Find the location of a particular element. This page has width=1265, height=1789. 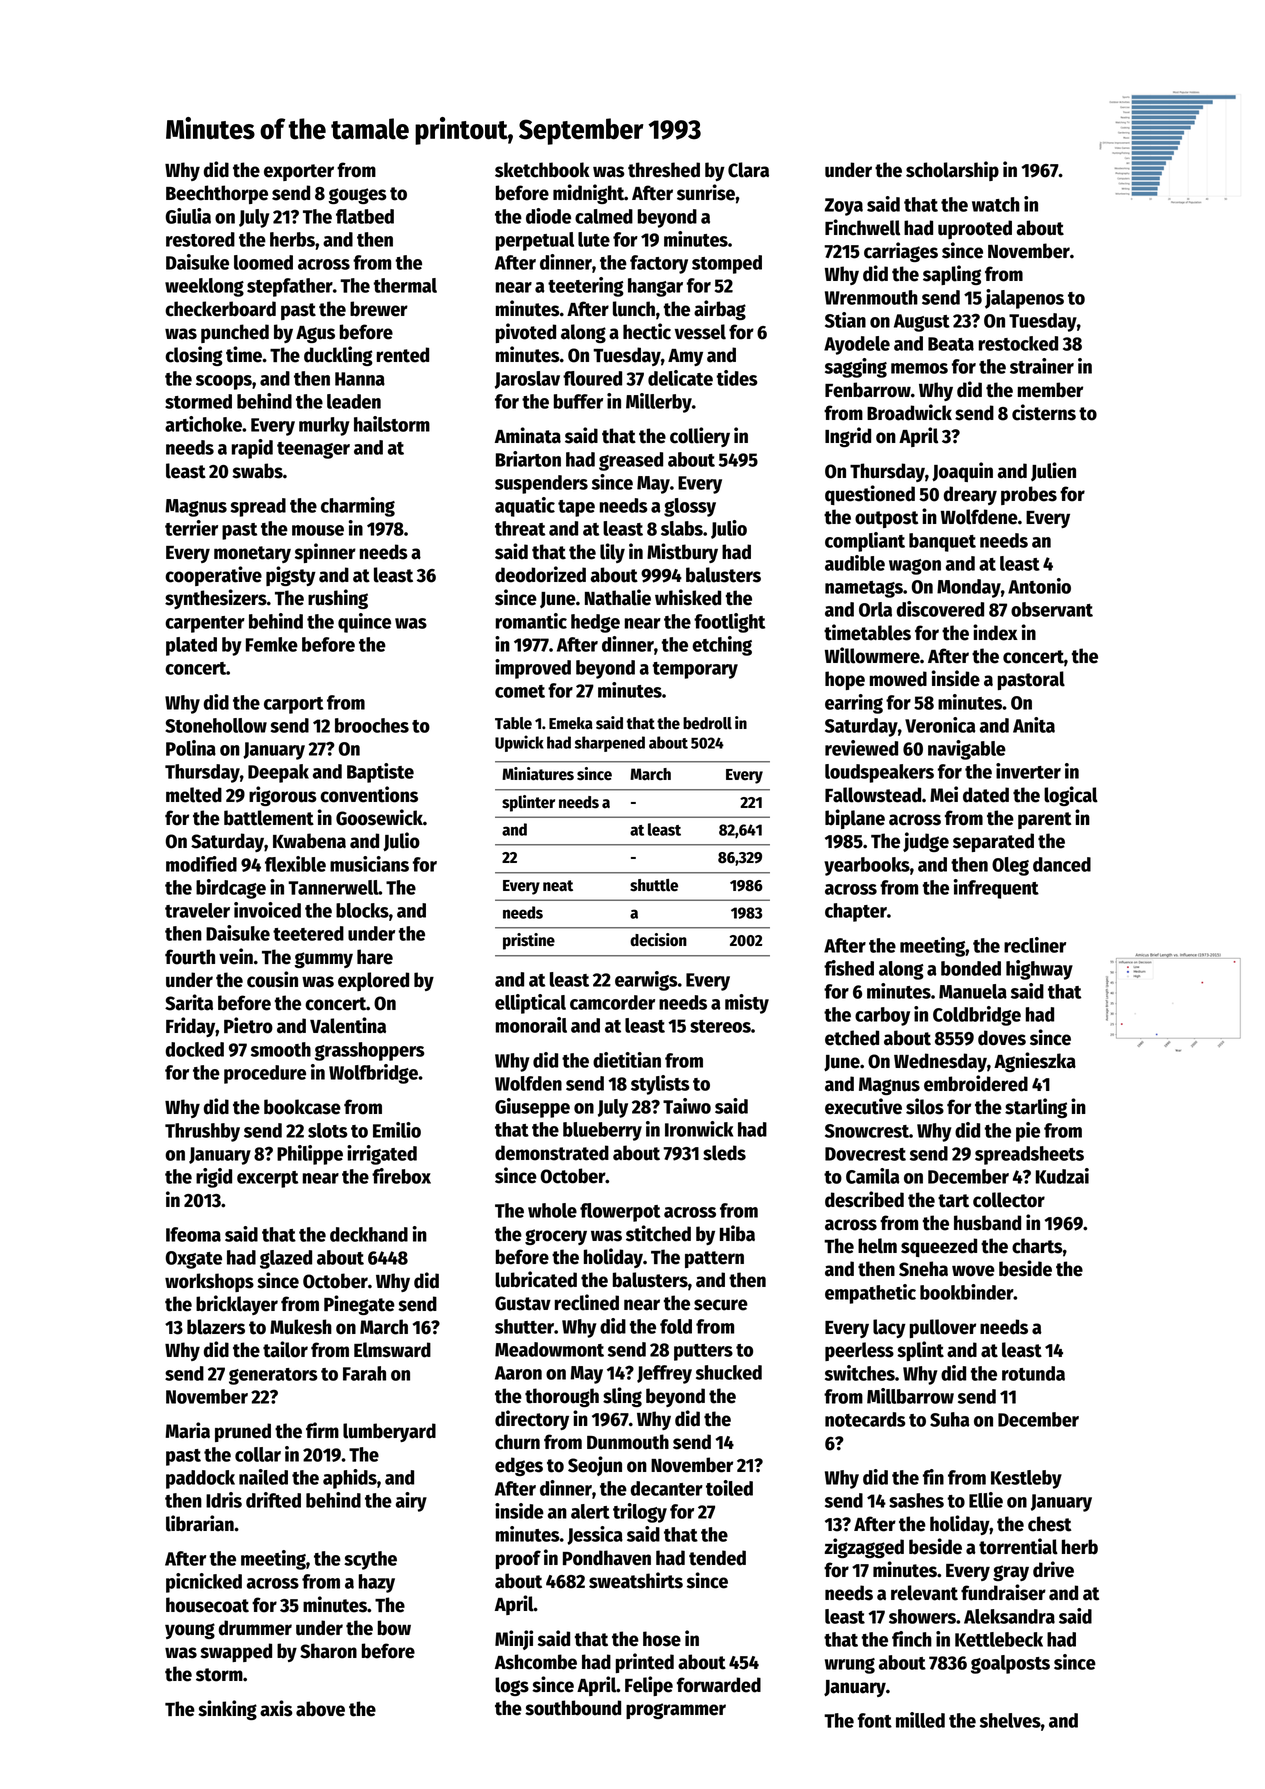

Veronica is located at coordinates (940, 725).
